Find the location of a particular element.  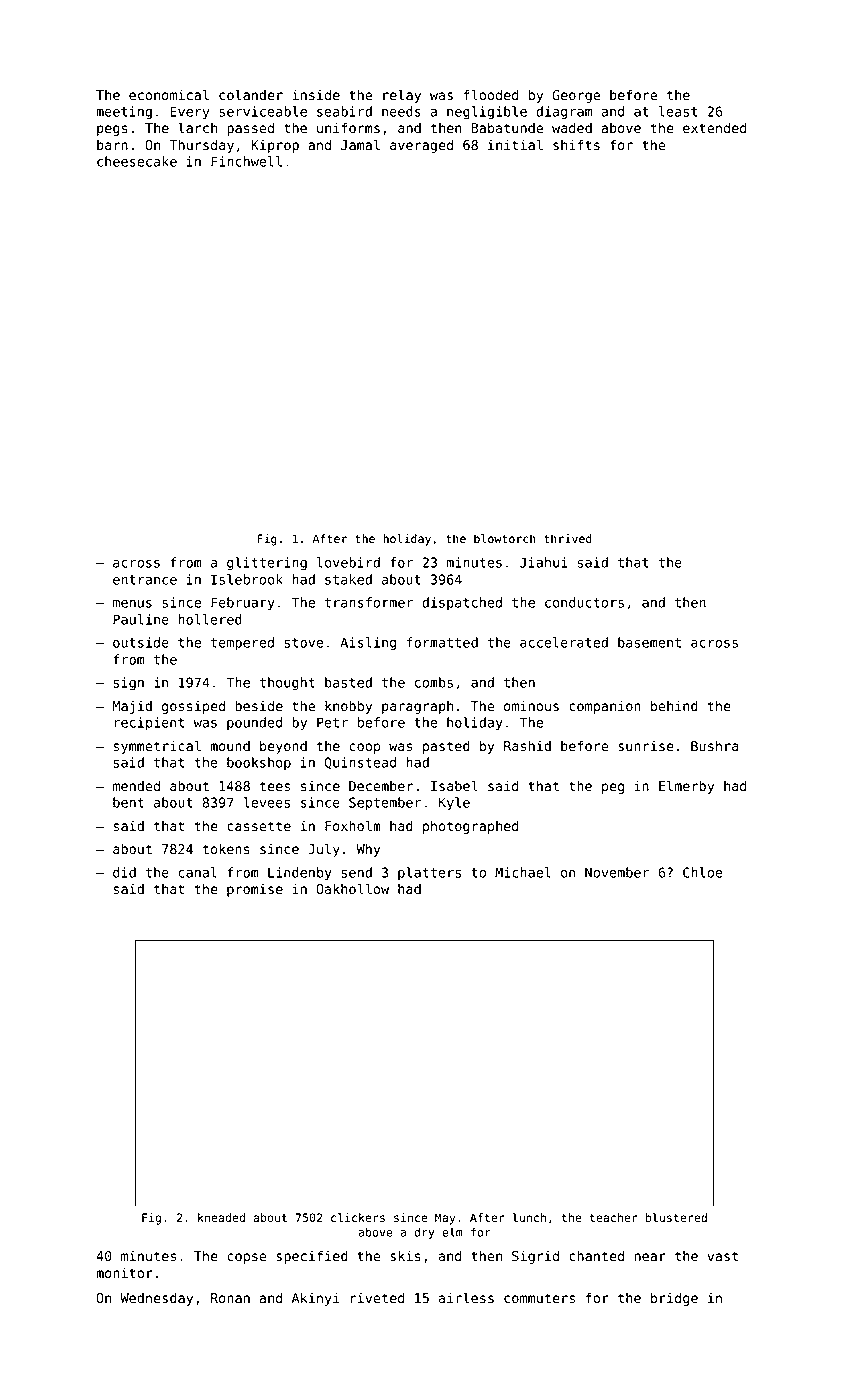

colander is located at coordinates (251, 95).
